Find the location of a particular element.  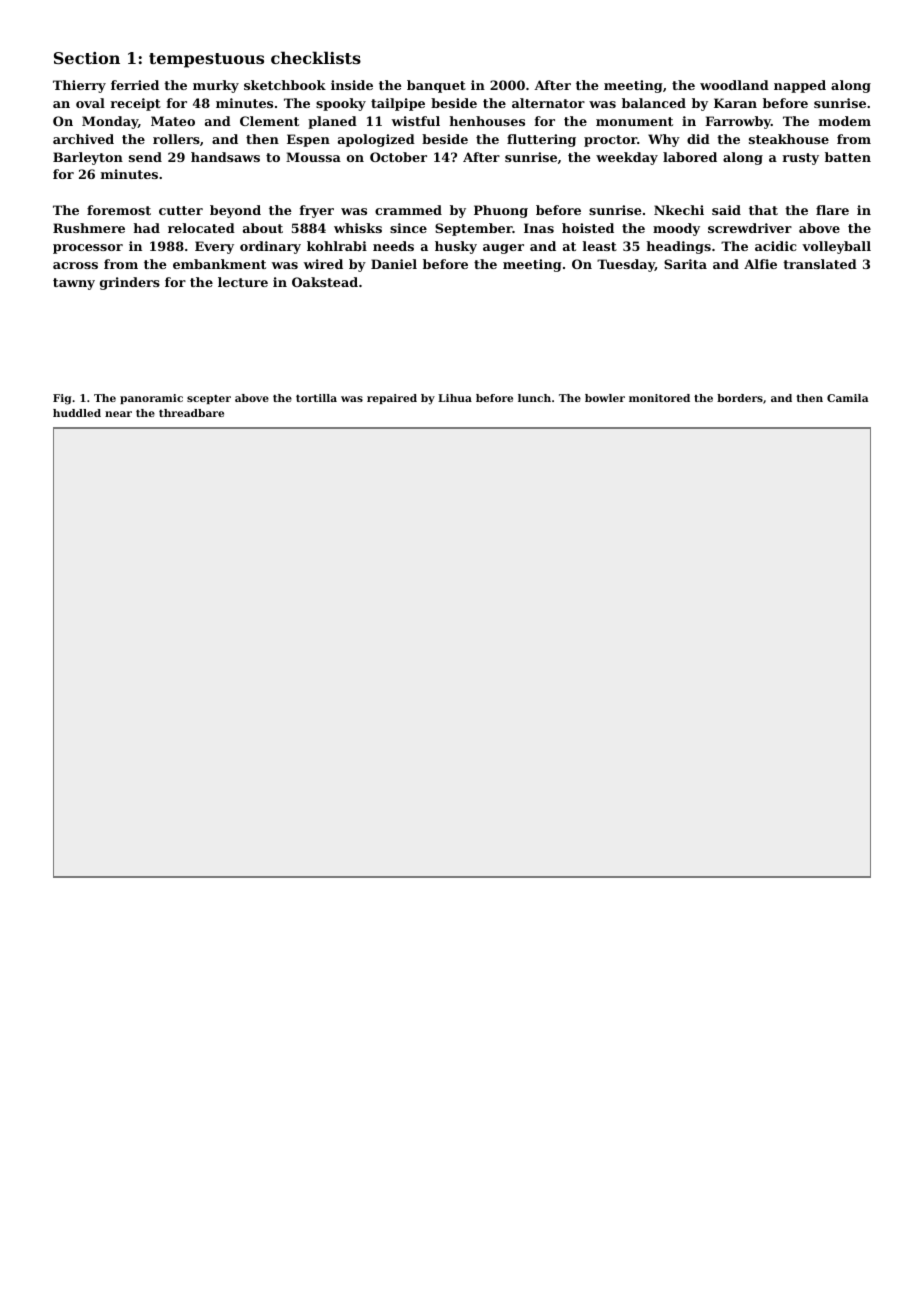

rusty is located at coordinates (801, 159).
